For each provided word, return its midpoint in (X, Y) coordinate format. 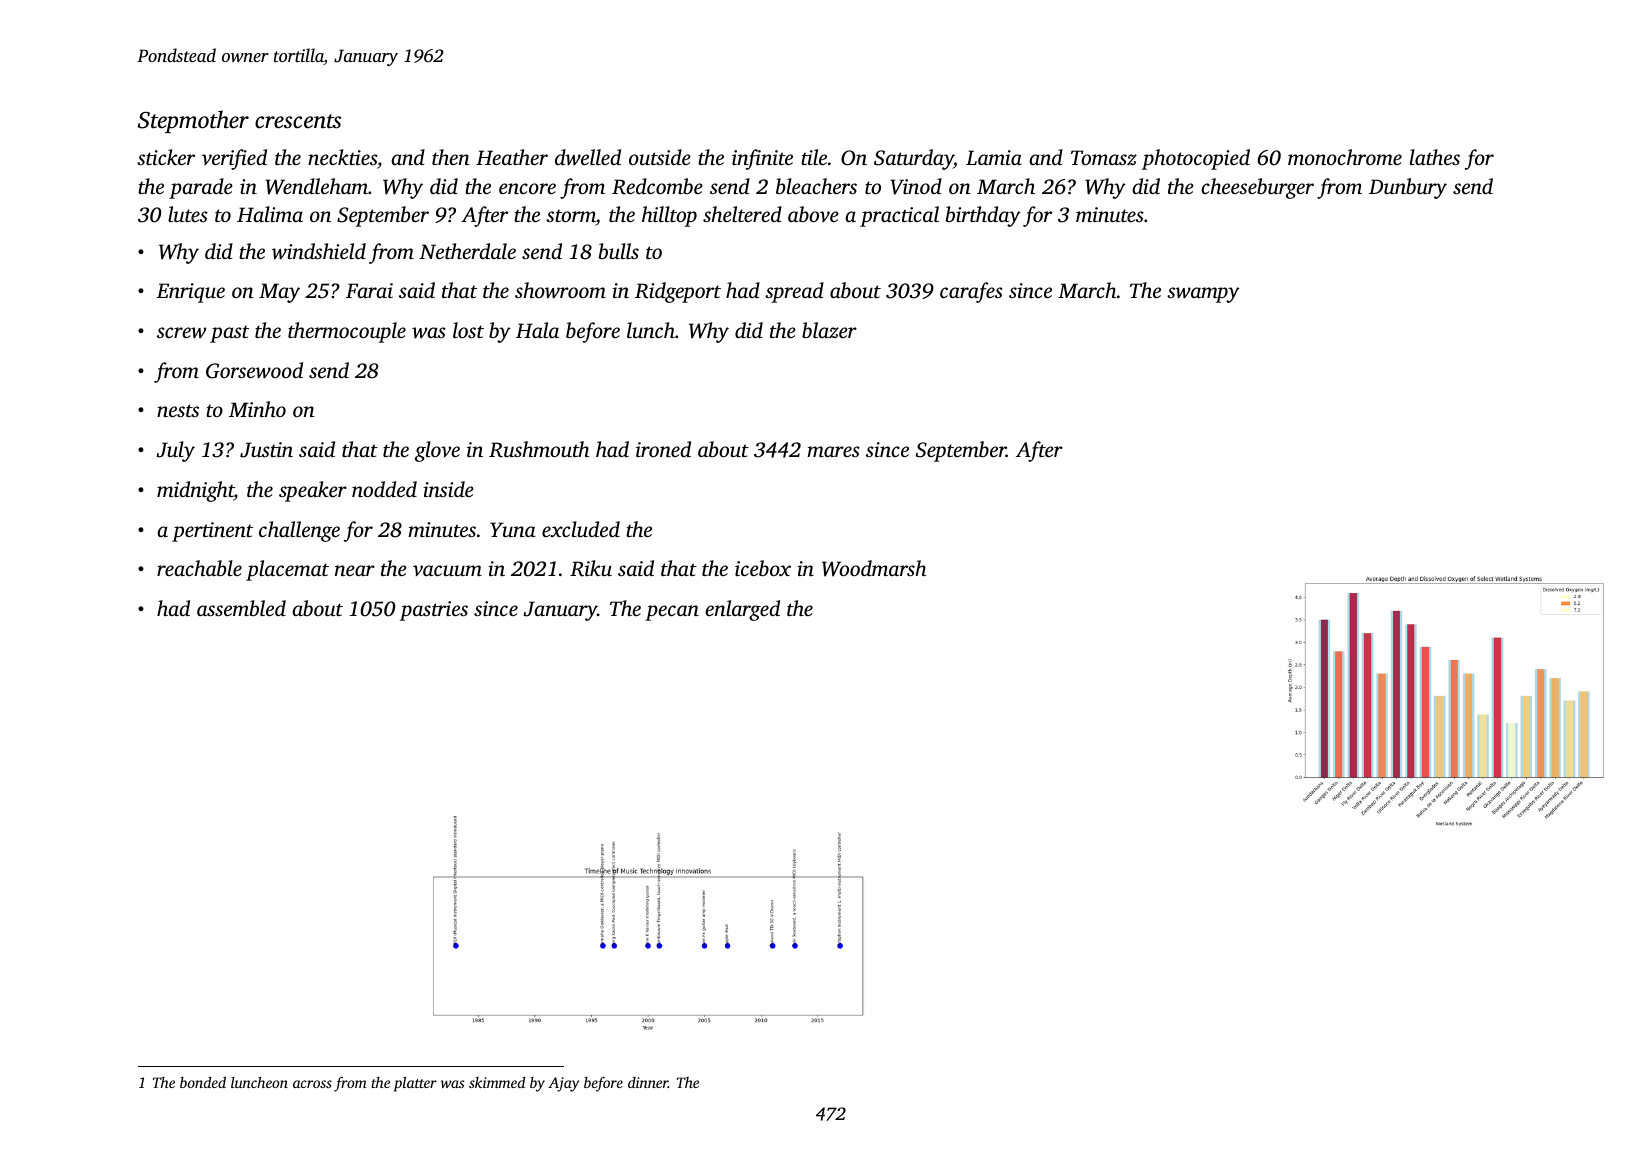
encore (527, 188)
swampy (1203, 295)
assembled (241, 608)
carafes (971, 292)
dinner (648, 1082)
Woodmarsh (874, 568)
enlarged (742, 610)
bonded (203, 1082)
